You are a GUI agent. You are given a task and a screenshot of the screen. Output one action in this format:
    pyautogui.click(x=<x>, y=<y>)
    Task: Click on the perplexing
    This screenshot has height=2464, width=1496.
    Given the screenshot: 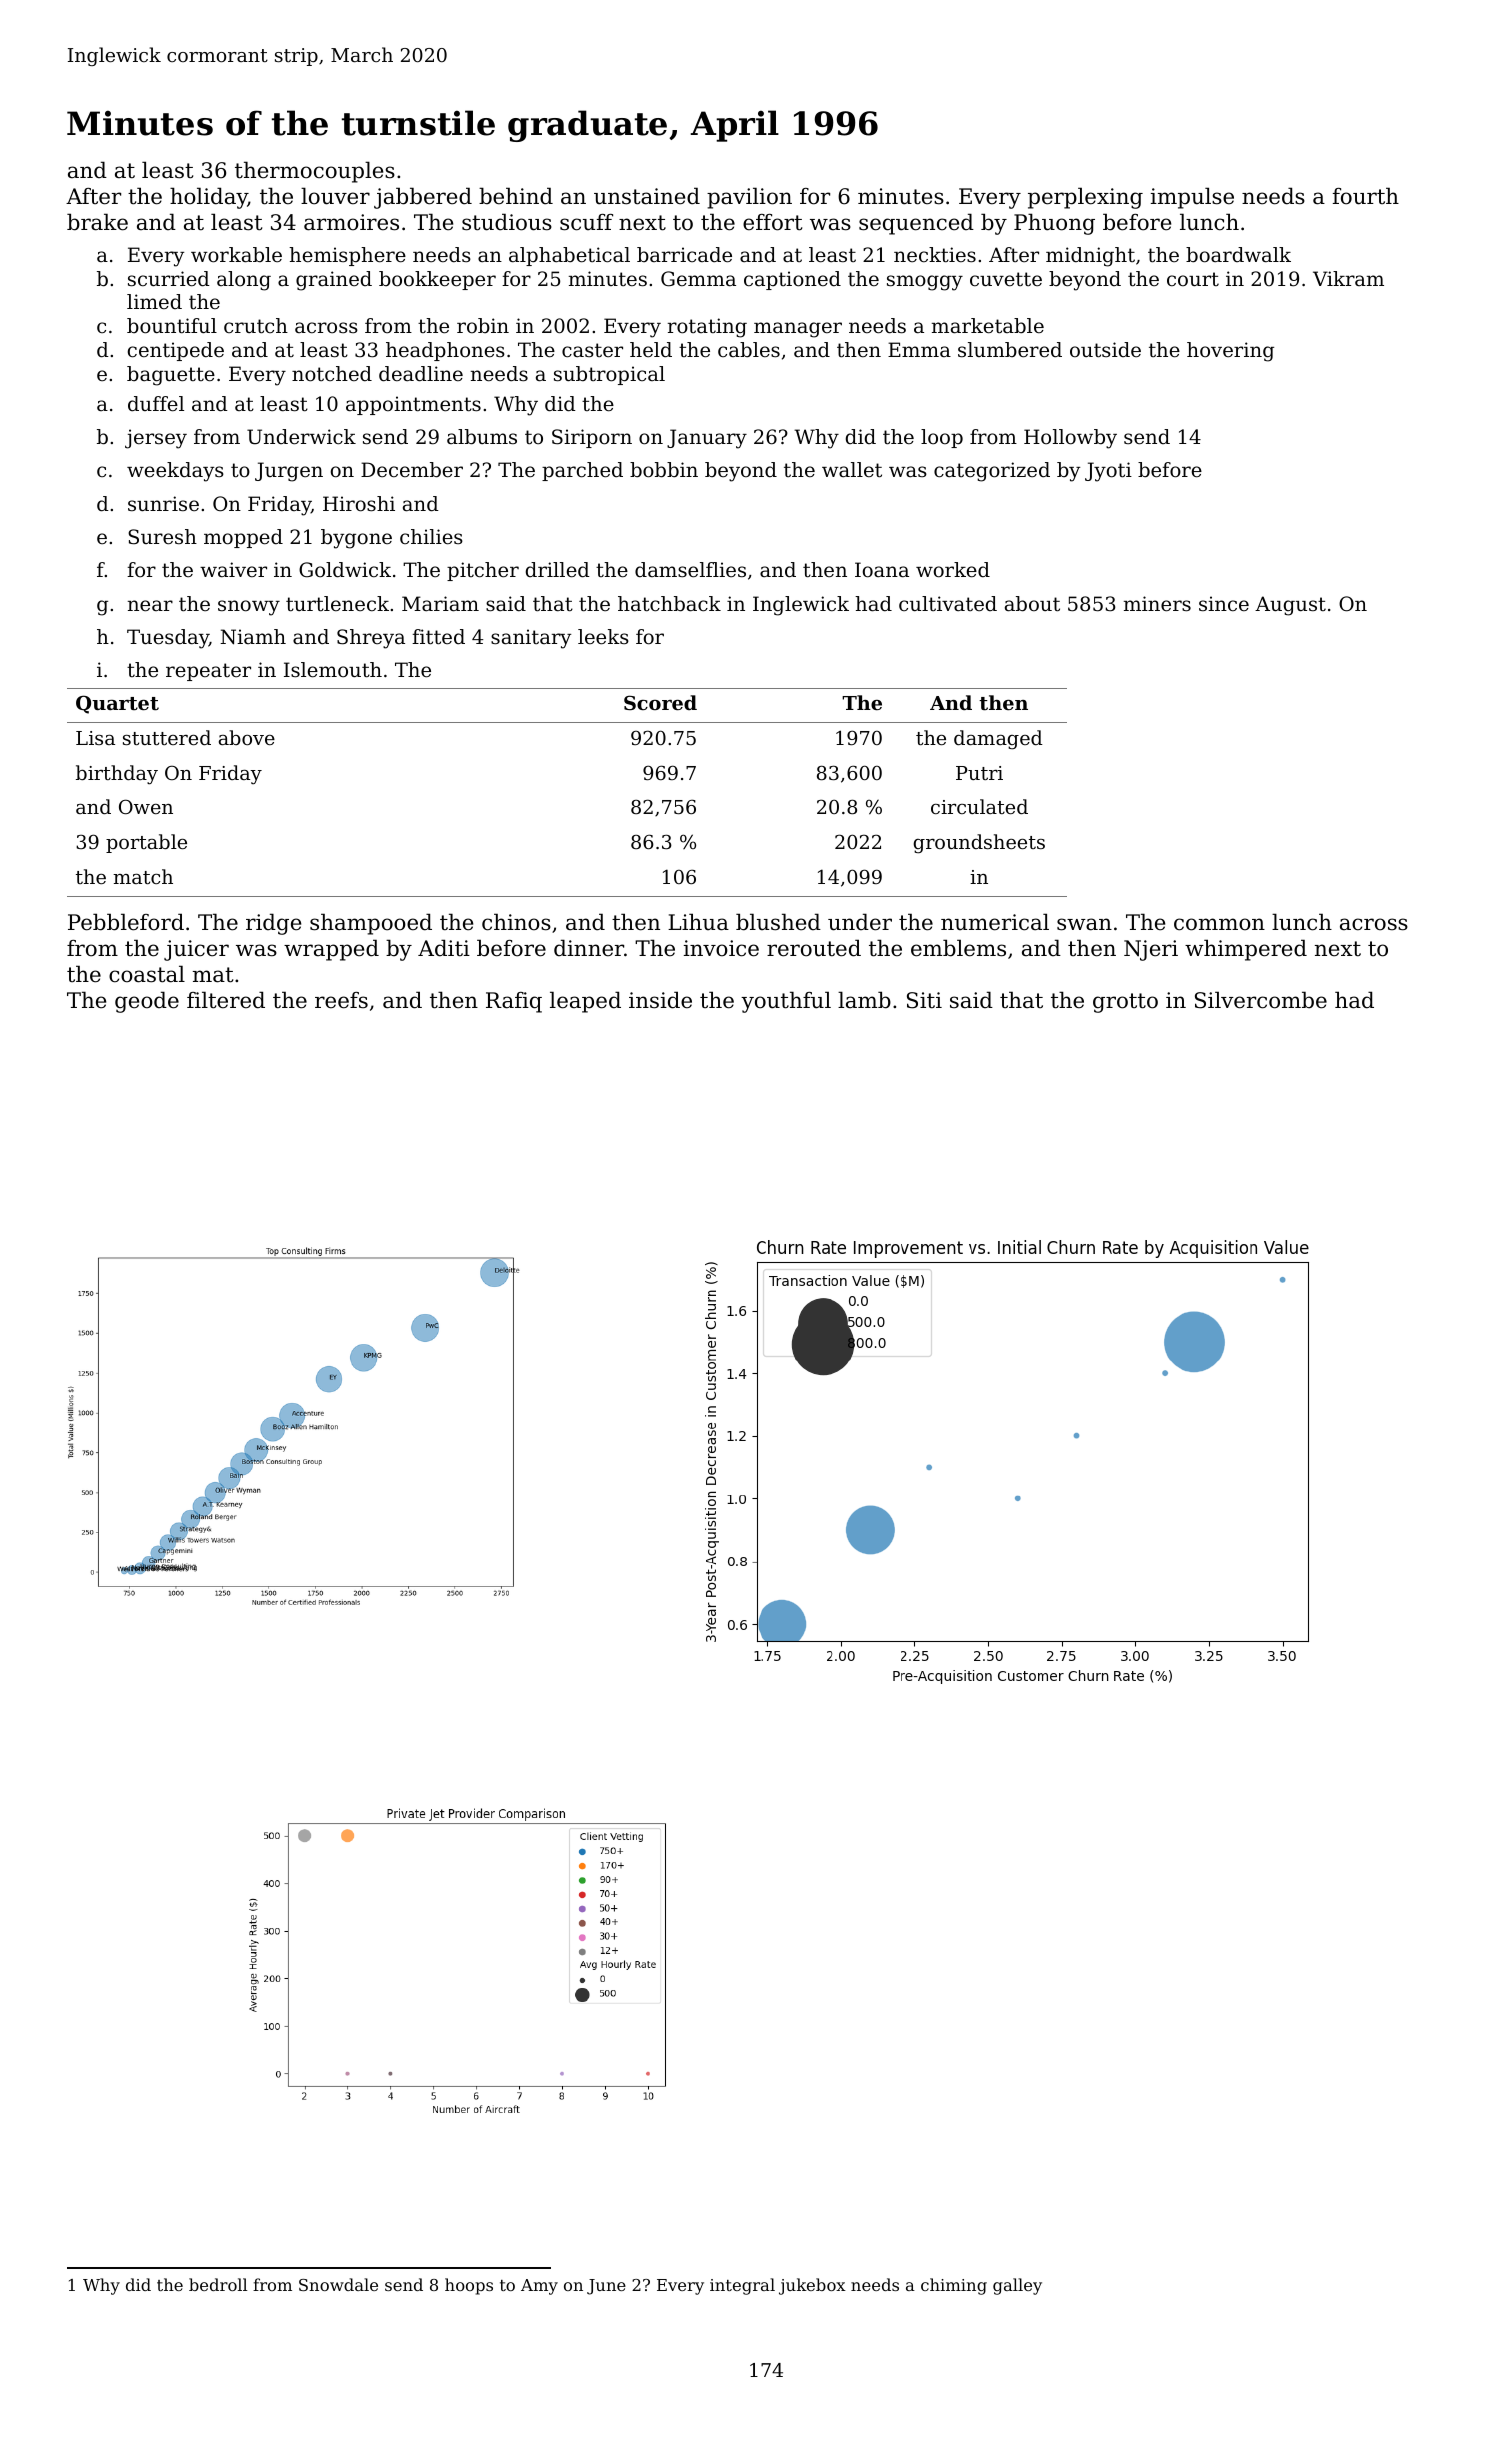 What is the action you would take?
    pyautogui.click(x=1085, y=198)
